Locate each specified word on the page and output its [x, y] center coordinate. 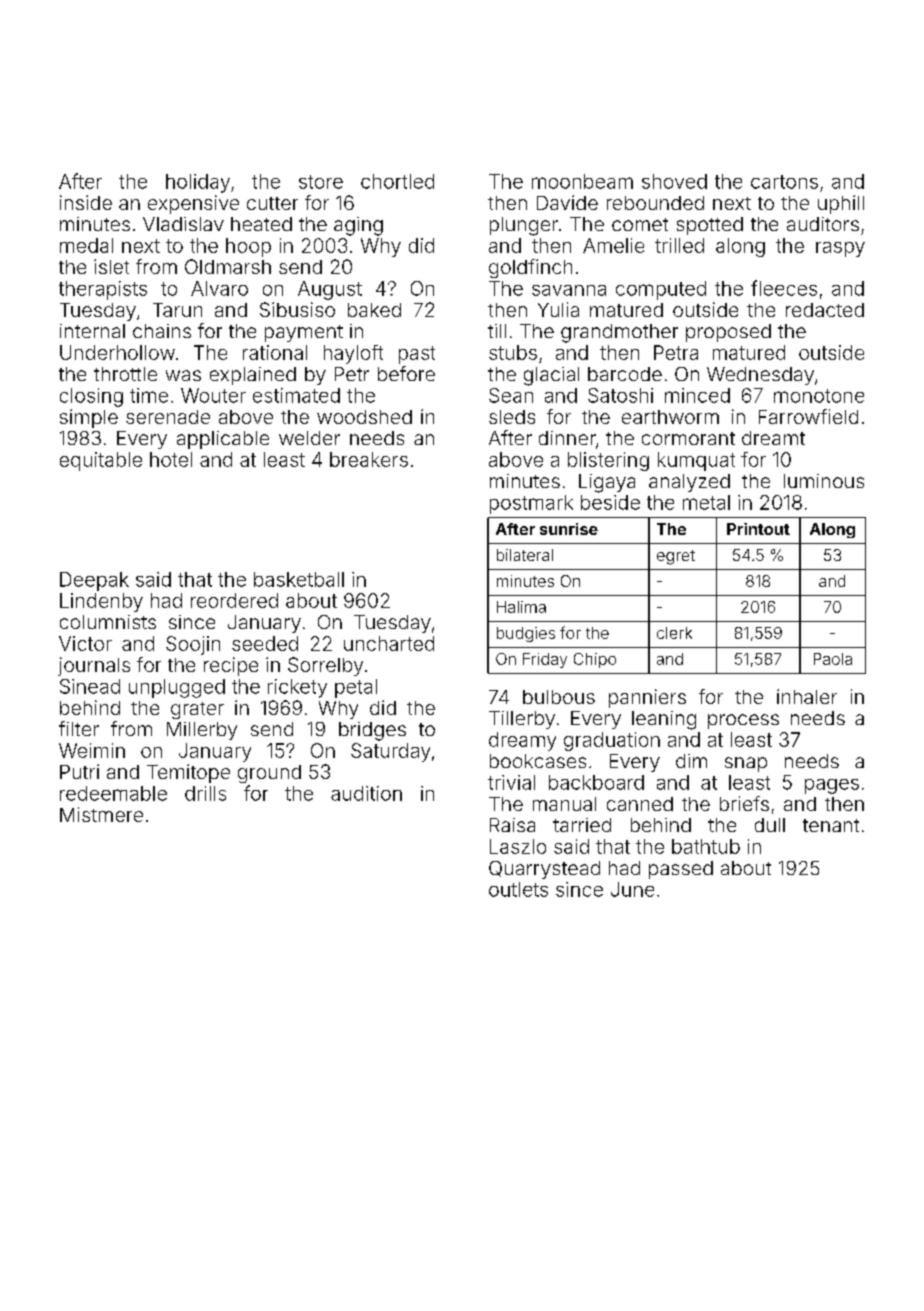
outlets [518, 889]
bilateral [525, 555]
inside [86, 202]
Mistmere [101, 814]
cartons [784, 182]
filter [79, 728]
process [743, 721]
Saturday [390, 752]
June [632, 889]
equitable [101, 461]
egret [676, 557]
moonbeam [582, 181]
